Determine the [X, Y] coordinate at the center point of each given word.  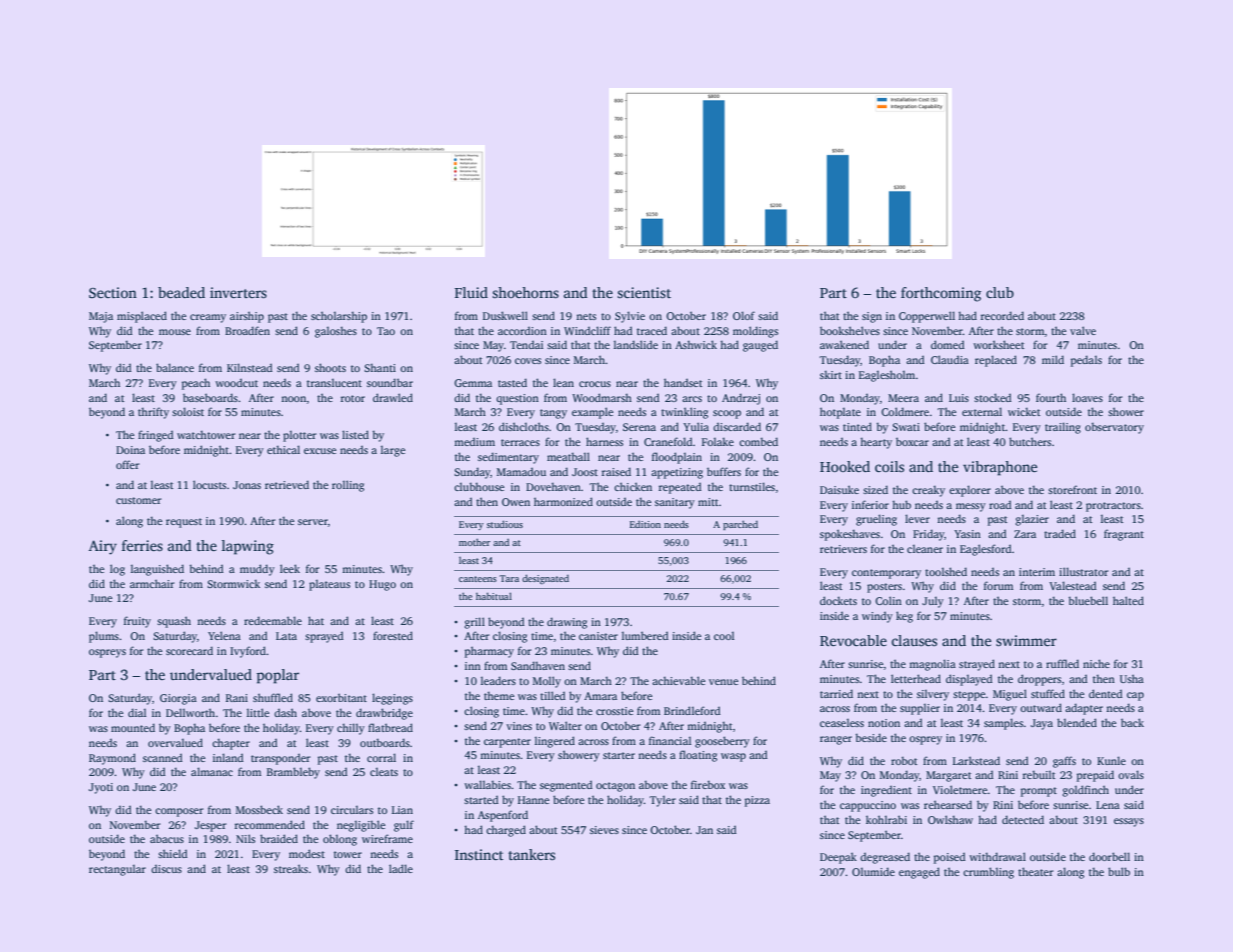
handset [683, 382]
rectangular [117, 870]
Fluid [471, 292]
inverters [238, 292]
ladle [401, 868]
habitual [494, 596]
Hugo [382, 585]
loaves [1087, 397]
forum [998, 585]
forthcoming [941, 294]
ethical [283, 449]
